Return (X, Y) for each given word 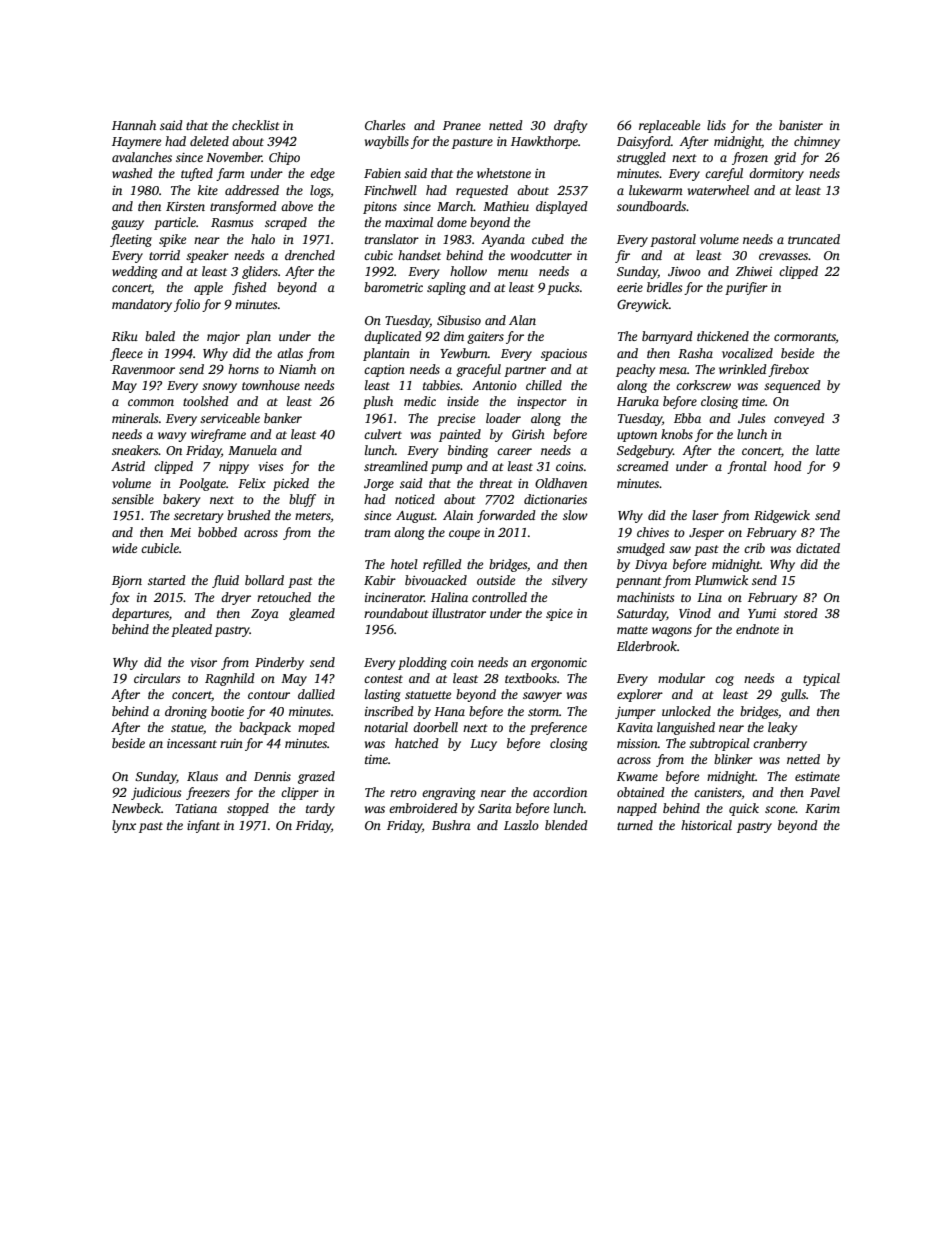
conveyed (799, 419)
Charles (385, 125)
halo (263, 239)
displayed (562, 207)
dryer (236, 598)
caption (384, 371)
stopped (248, 809)
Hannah (134, 125)
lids (716, 125)
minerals (135, 418)
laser (705, 515)
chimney (817, 142)
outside (496, 580)
